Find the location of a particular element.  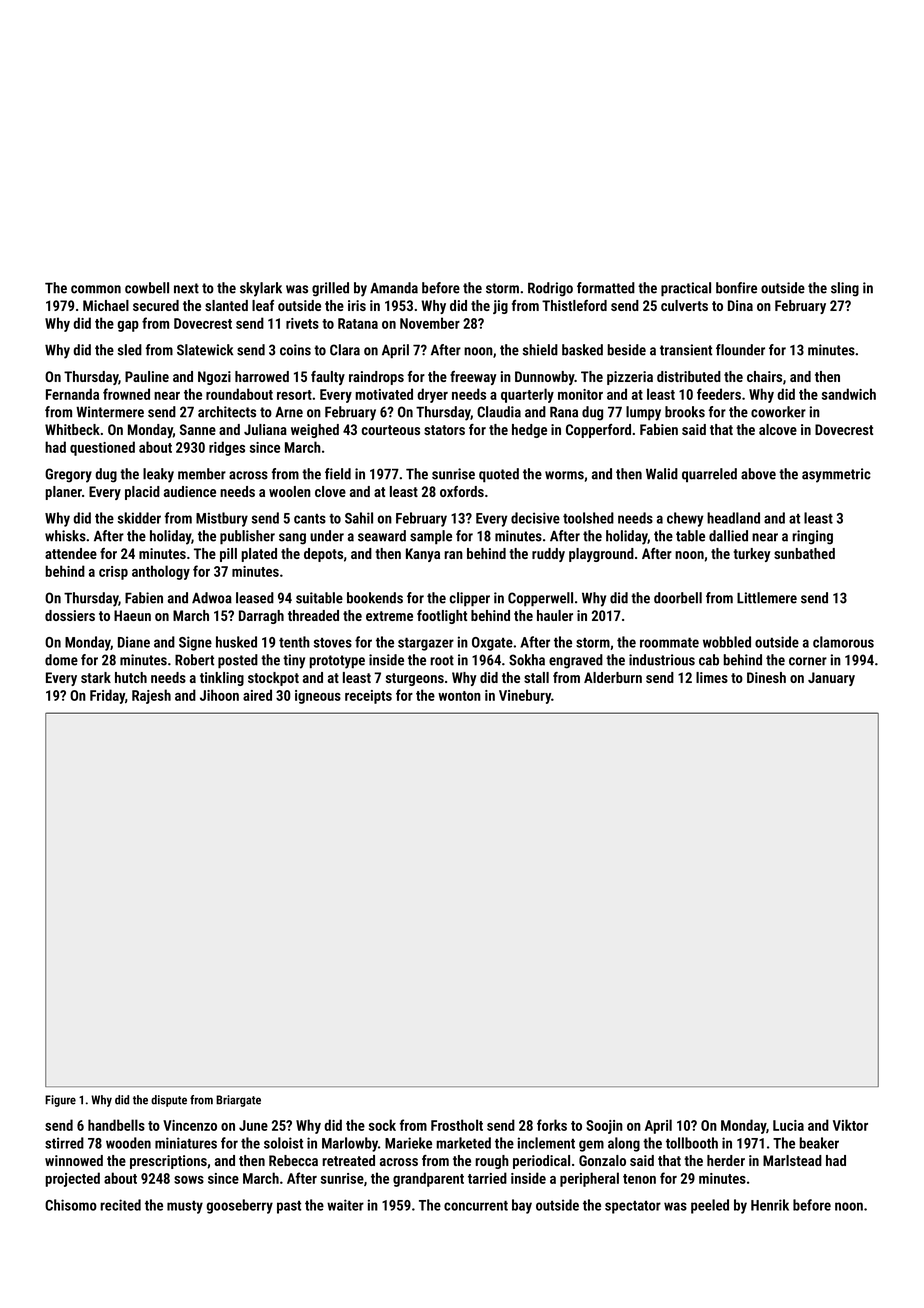

alcove is located at coordinates (778, 429).
